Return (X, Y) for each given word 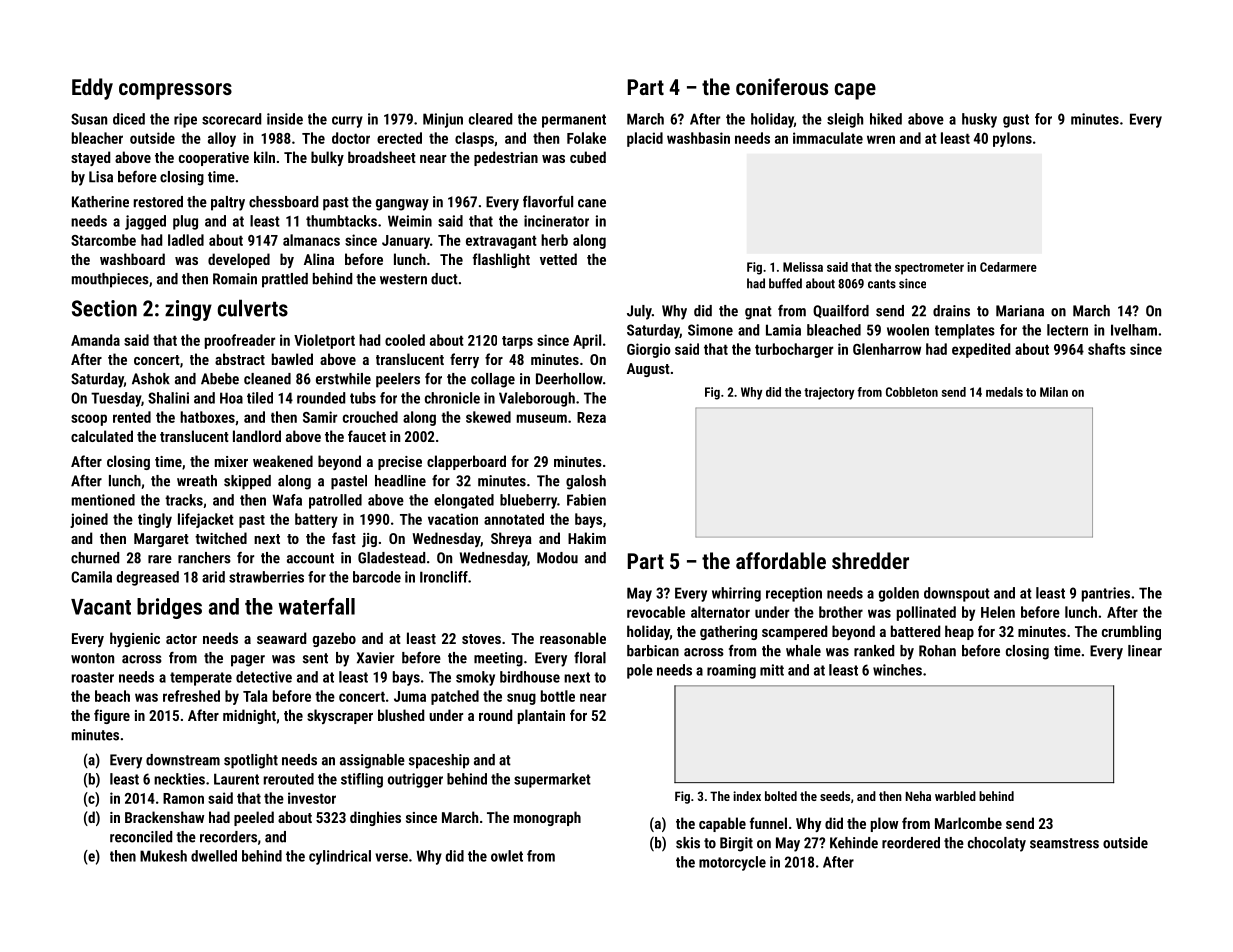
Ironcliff (444, 577)
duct (444, 279)
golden (899, 594)
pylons (1012, 139)
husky (979, 120)
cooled (405, 340)
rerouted (289, 779)
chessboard (283, 202)
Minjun (443, 120)
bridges (169, 608)
